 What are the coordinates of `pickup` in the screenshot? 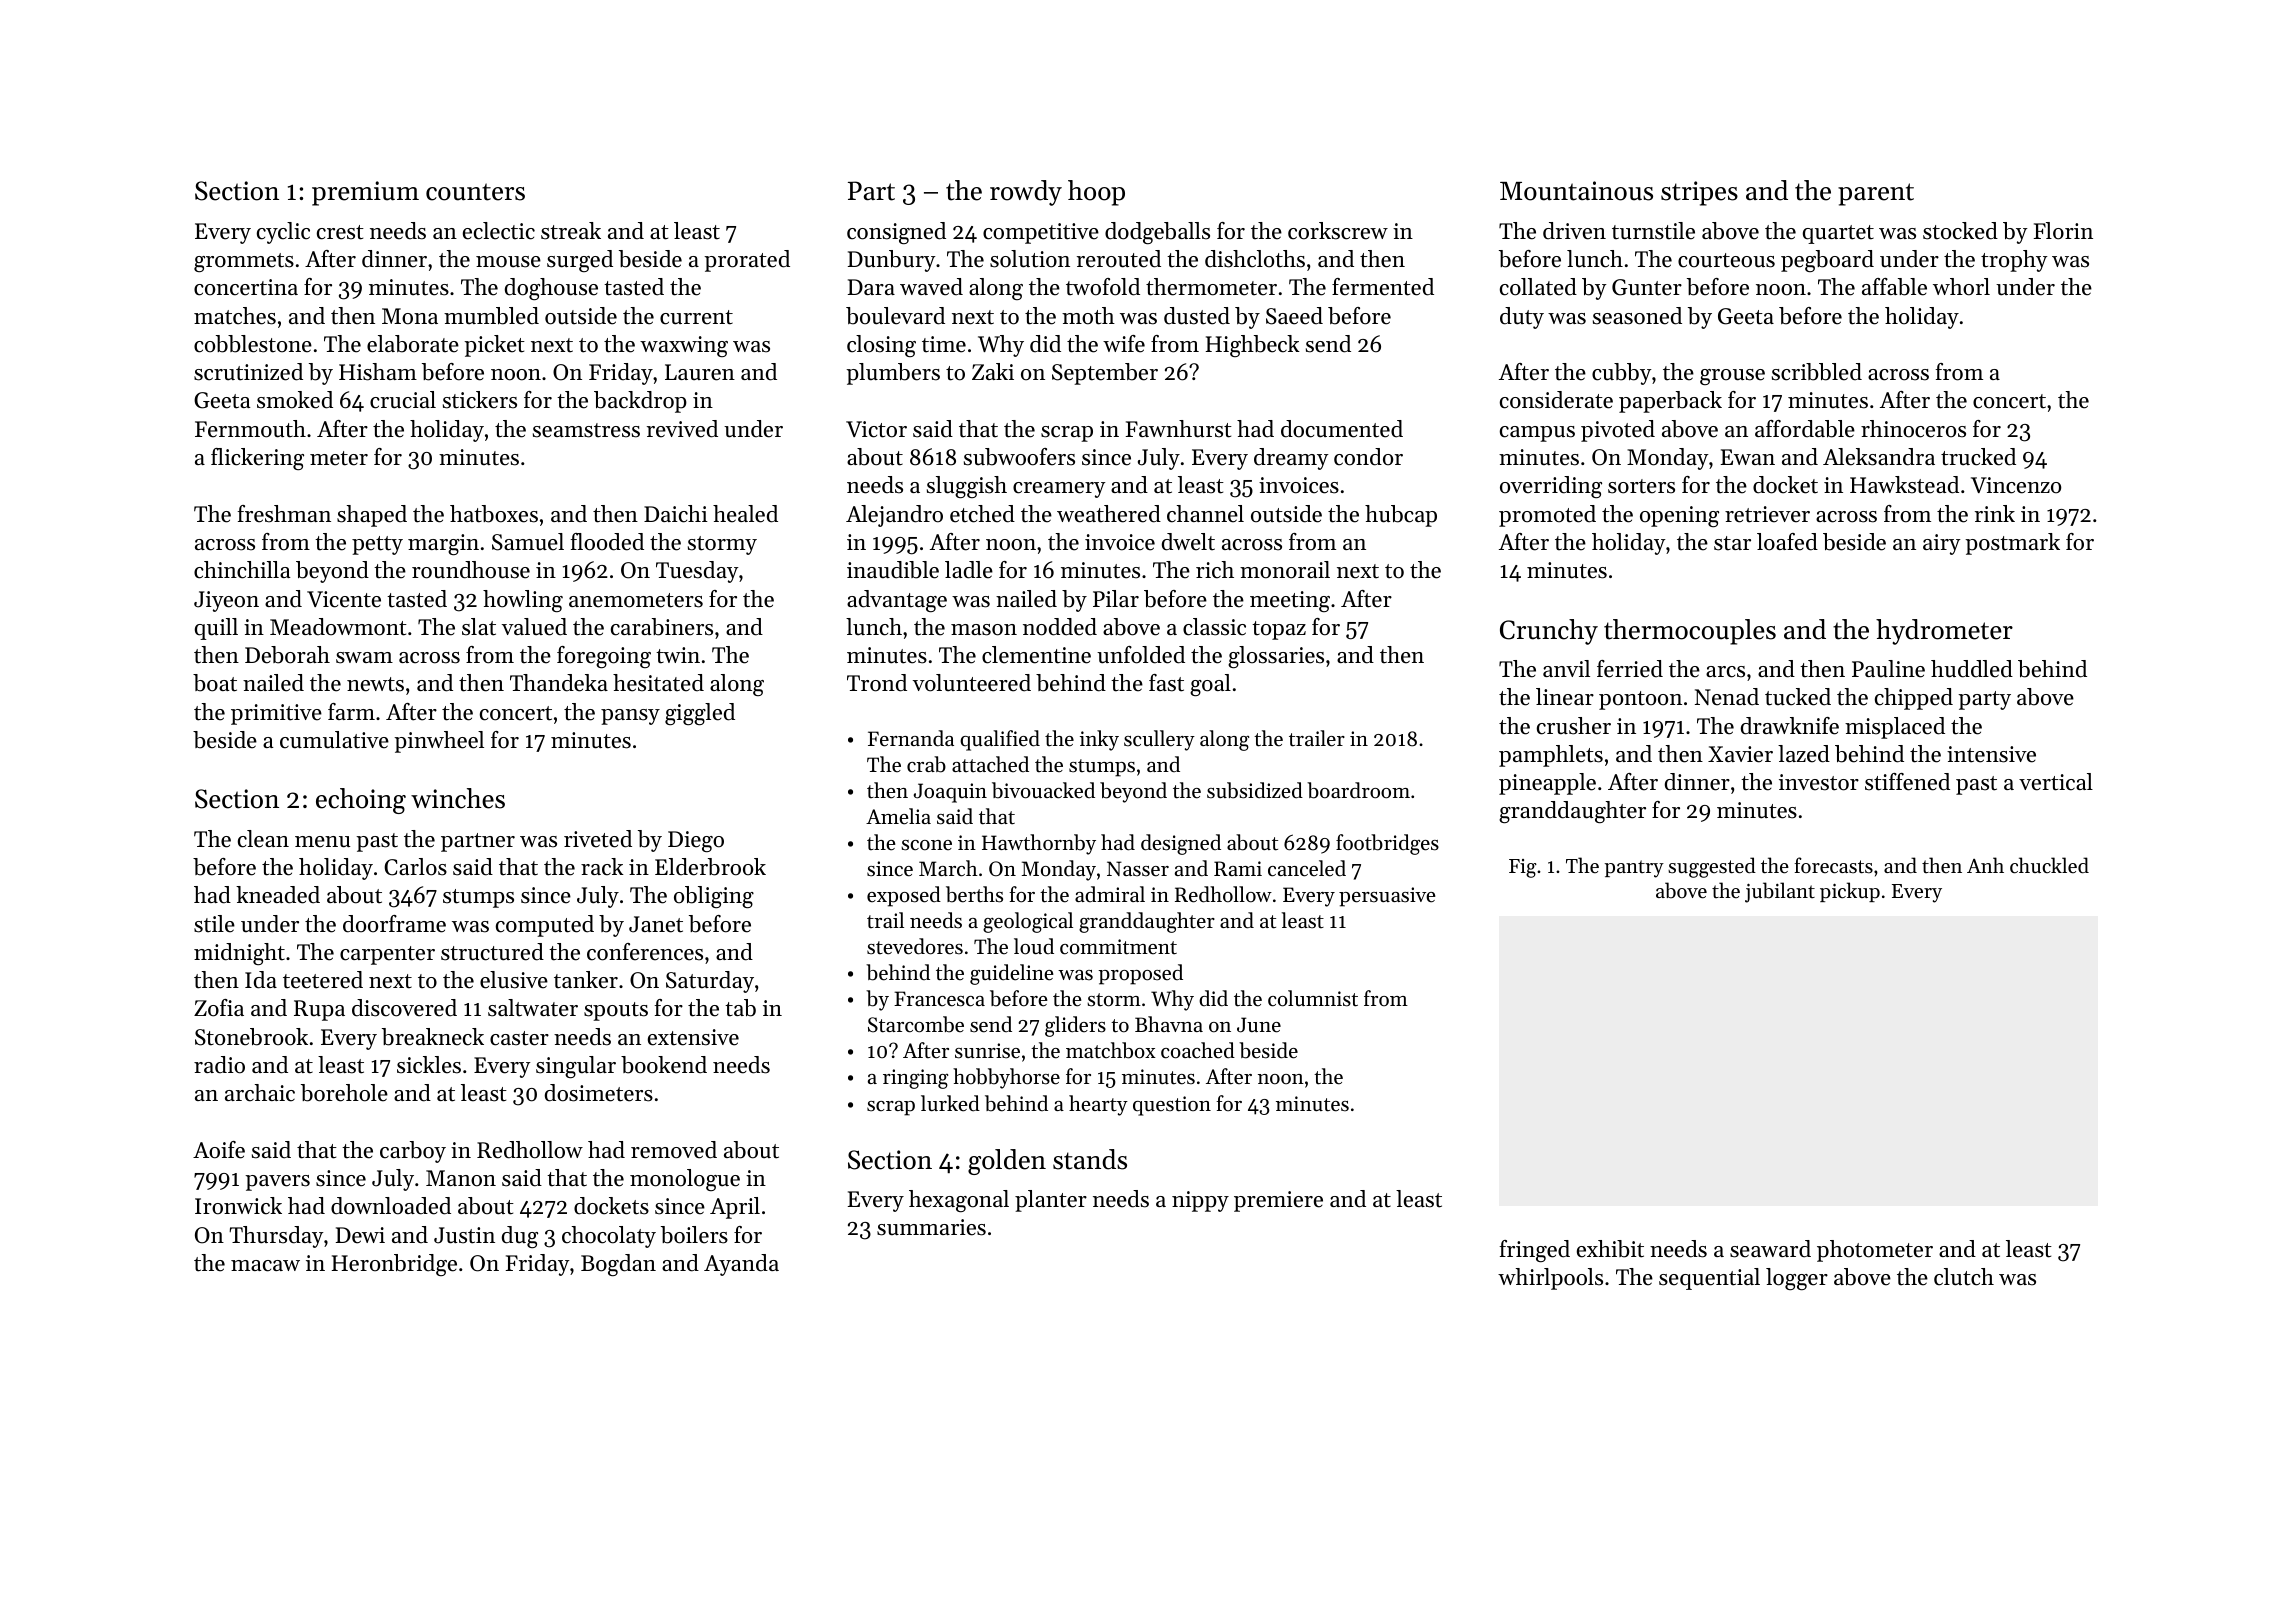 It's located at (1850, 892).
